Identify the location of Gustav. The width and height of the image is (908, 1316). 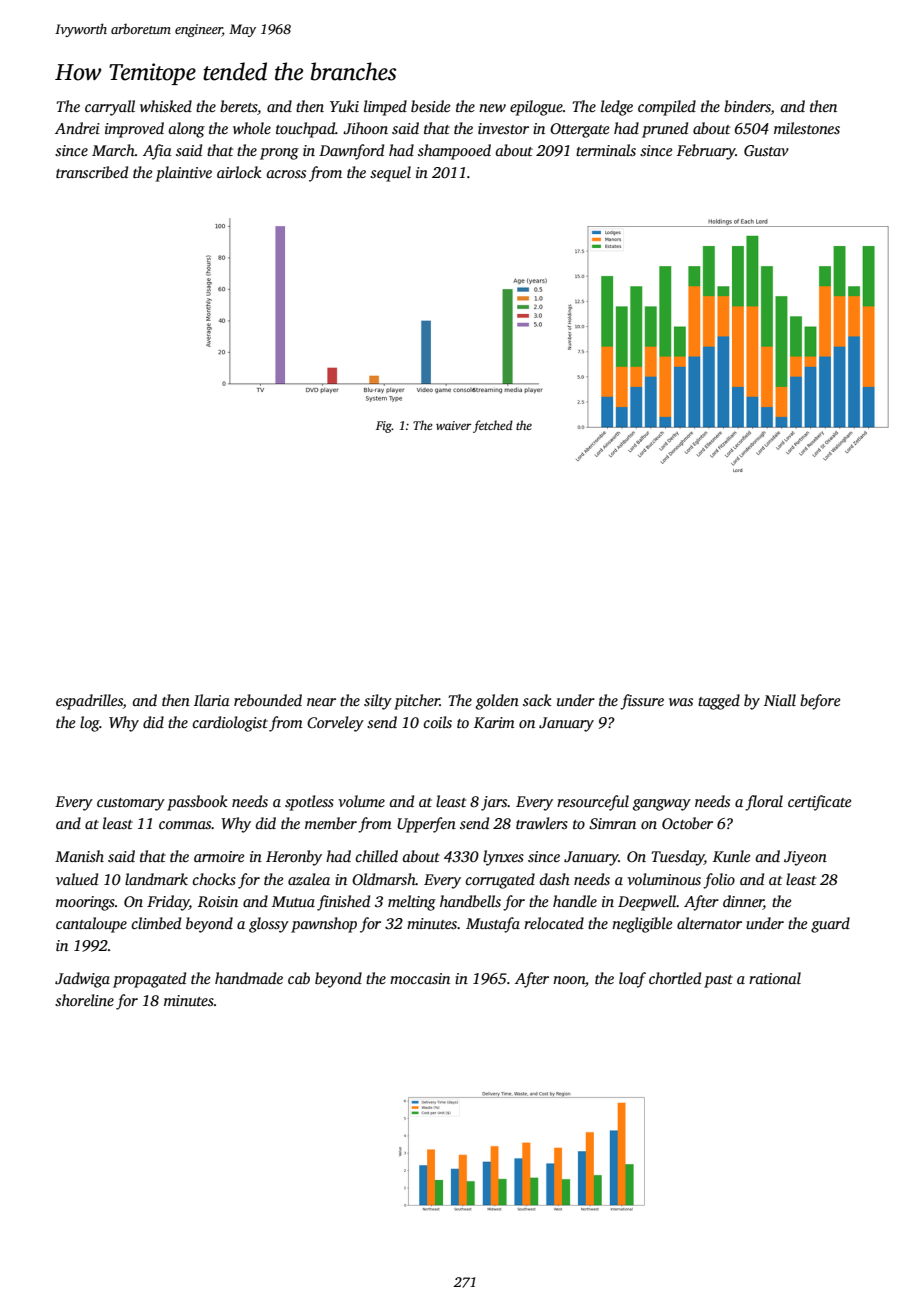
(766, 151).
